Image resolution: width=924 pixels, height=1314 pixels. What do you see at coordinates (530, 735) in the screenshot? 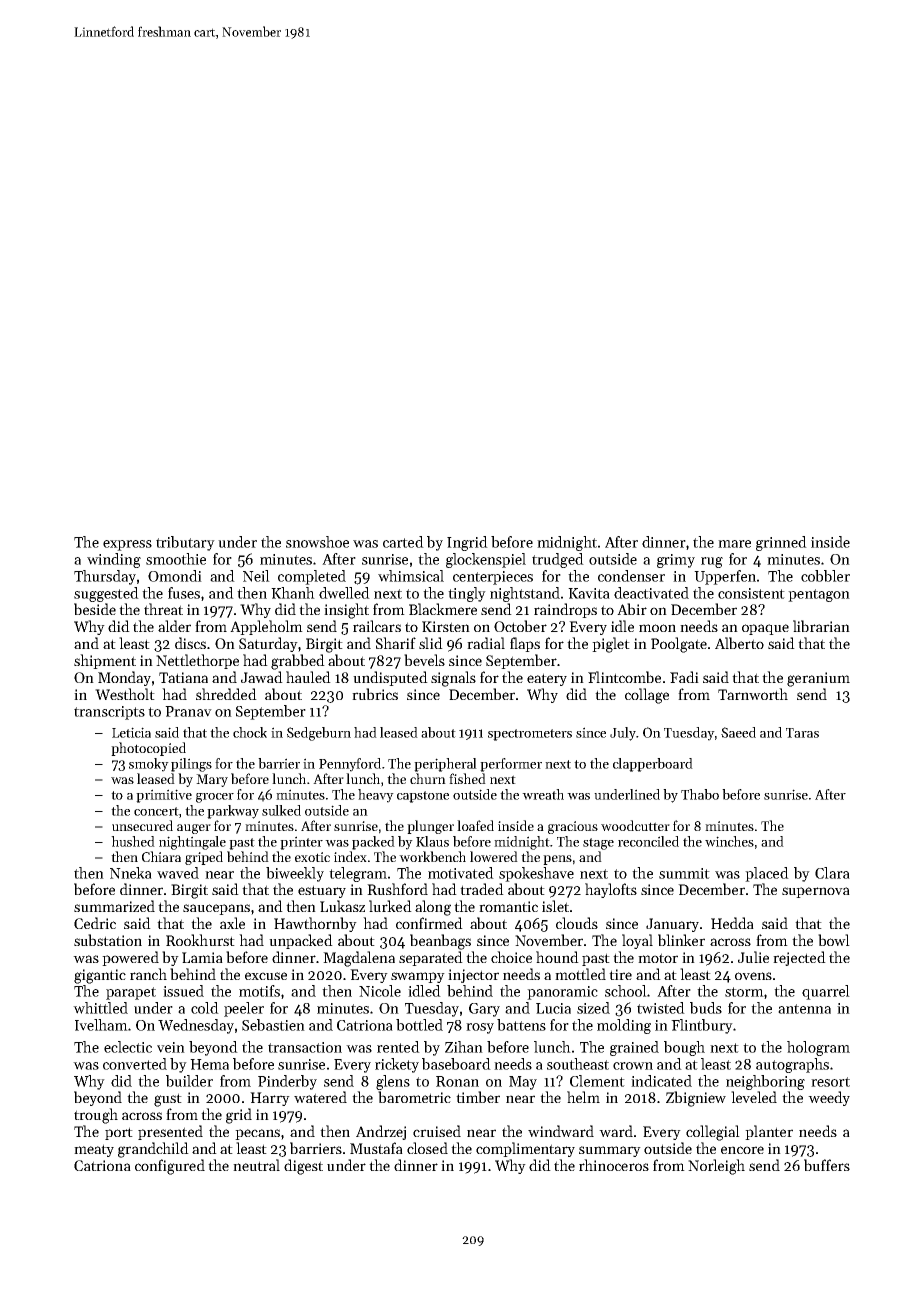
I see `spectrometers` at bounding box center [530, 735].
